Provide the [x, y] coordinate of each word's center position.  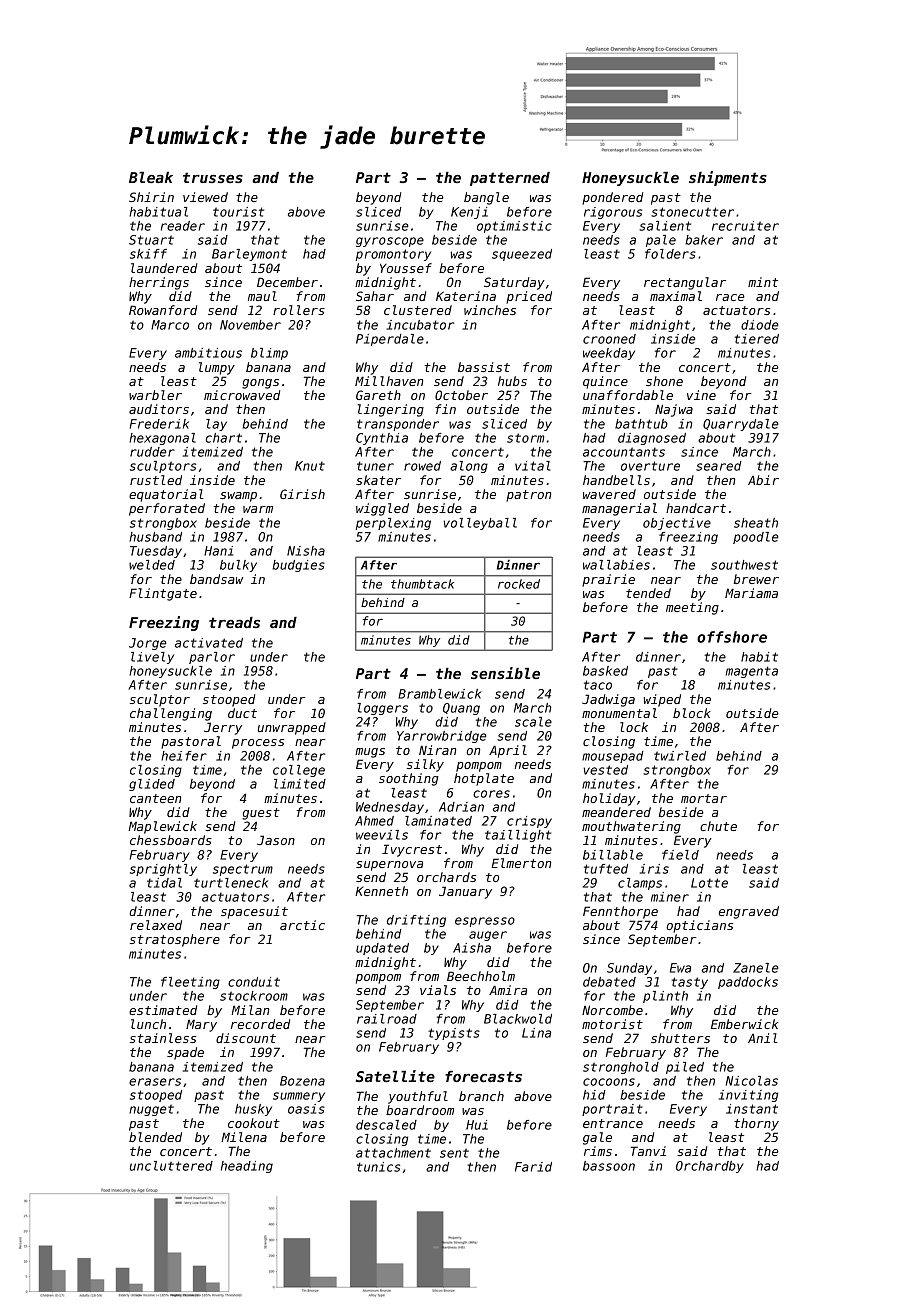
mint [763, 282]
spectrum [243, 870]
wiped [662, 700]
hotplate [484, 779]
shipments [728, 178]
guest [261, 814]
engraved [749, 912]
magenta [752, 672]
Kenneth [381, 891]
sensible [505, 673]
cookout [254, 1123]
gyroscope [390, 242]
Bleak [151, 177]
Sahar [375, 296]
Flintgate [163, 594]
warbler [155, 395]
